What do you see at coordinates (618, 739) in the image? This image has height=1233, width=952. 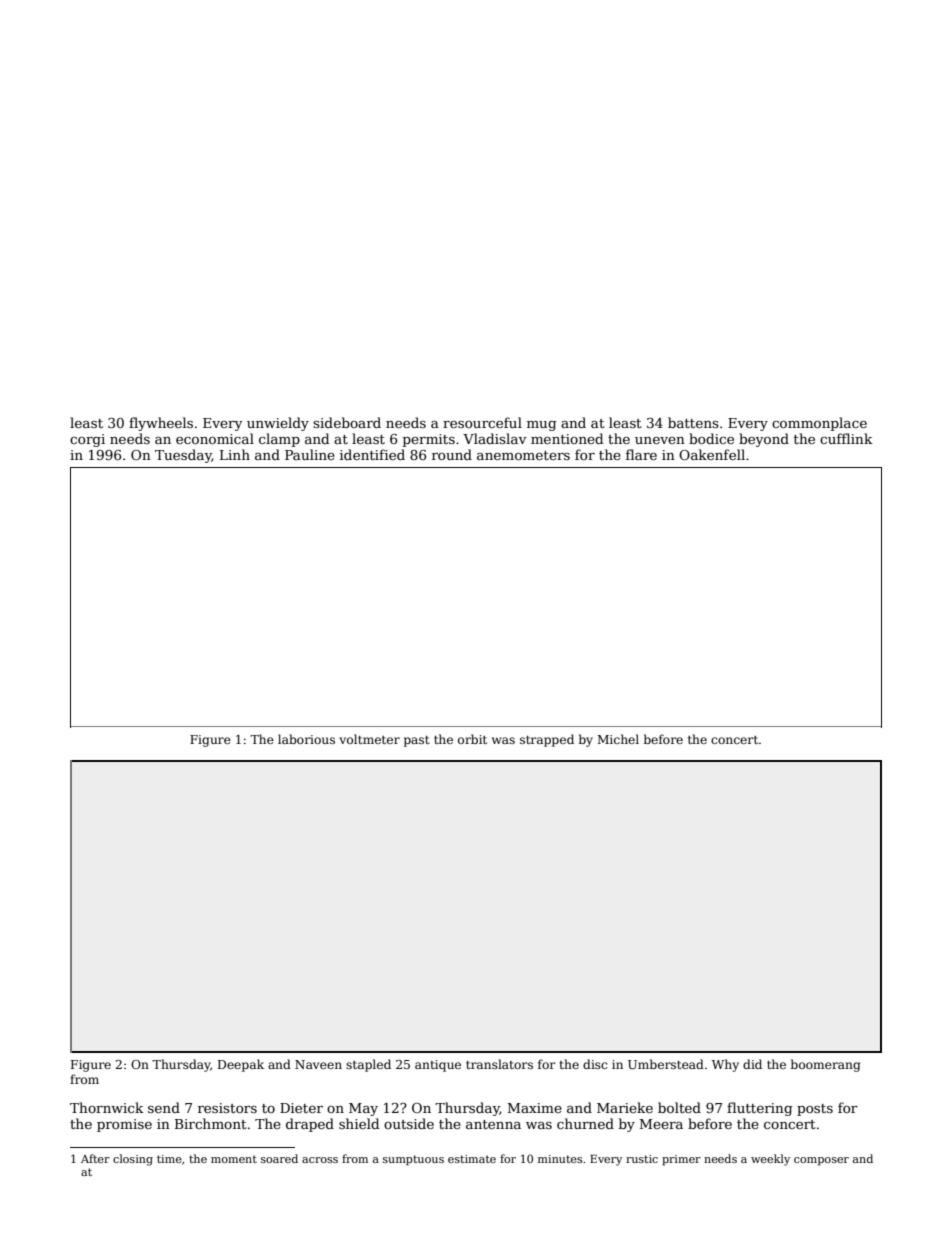 I see `Michel` at bounding box center [618, 739].
